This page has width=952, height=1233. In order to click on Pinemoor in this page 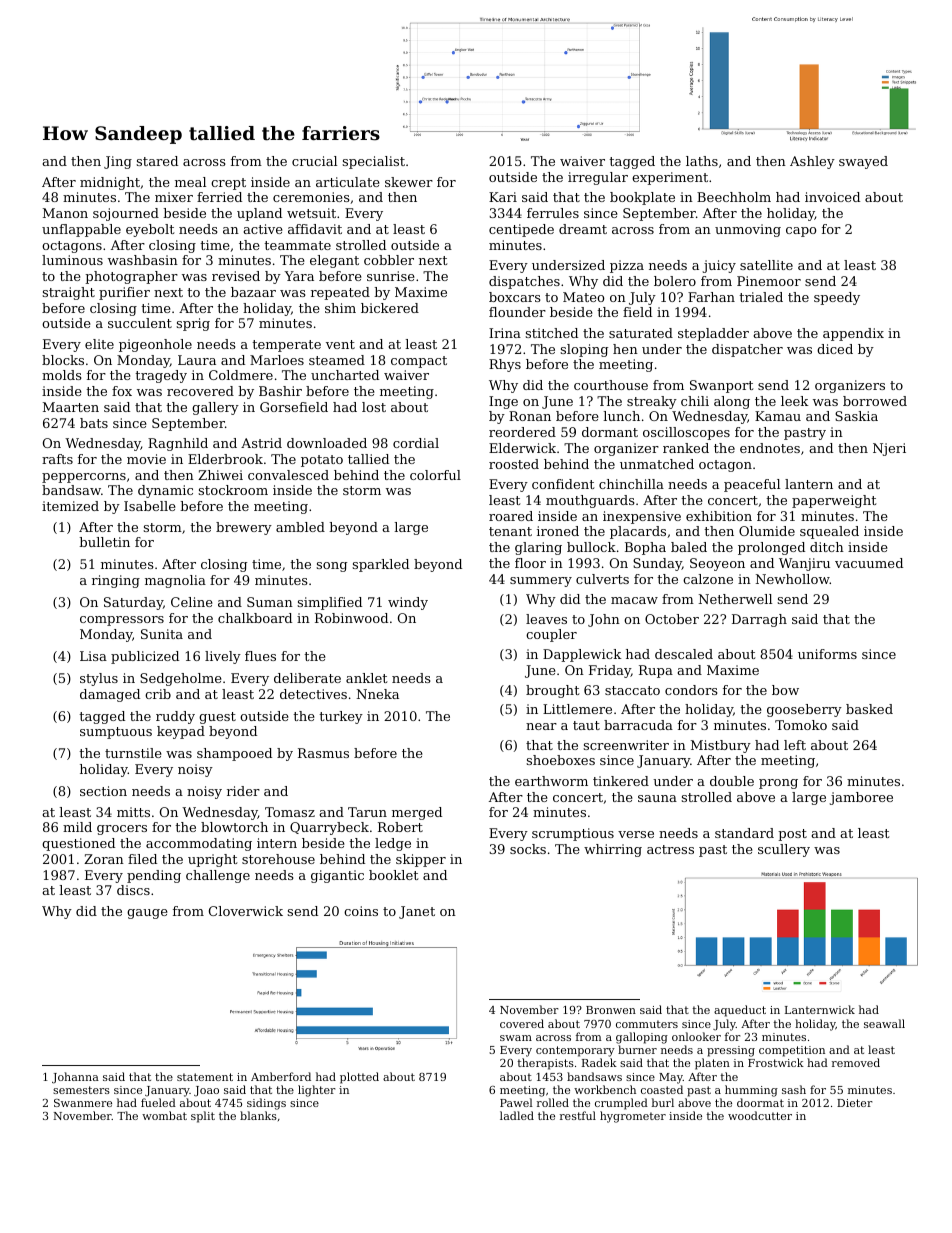, I will do `click(769, 281)`.
